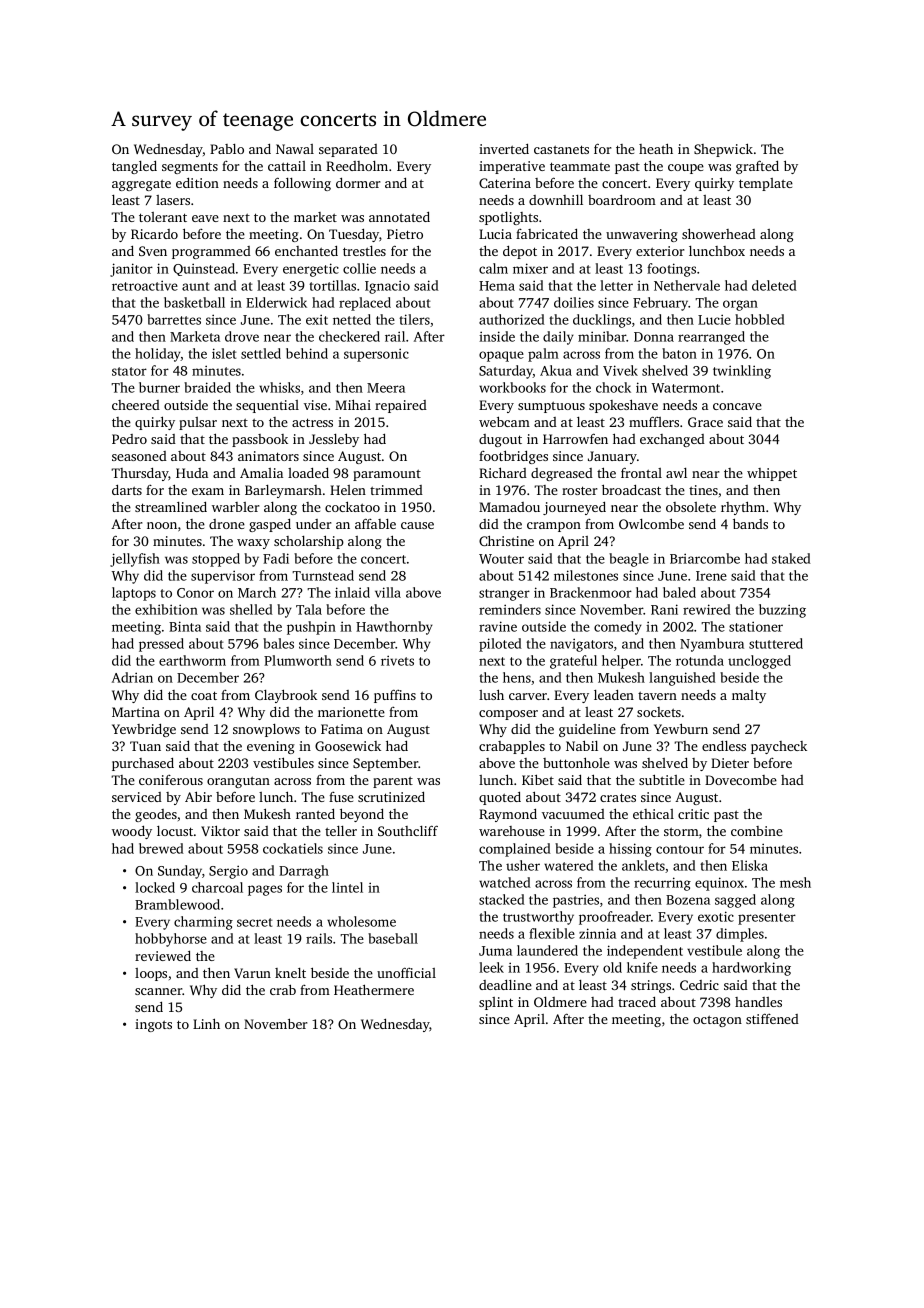 The width and height of the image is (924, 1308). Describe the element at coordinates (159, 387) in the image. I see `burner` at that location.
